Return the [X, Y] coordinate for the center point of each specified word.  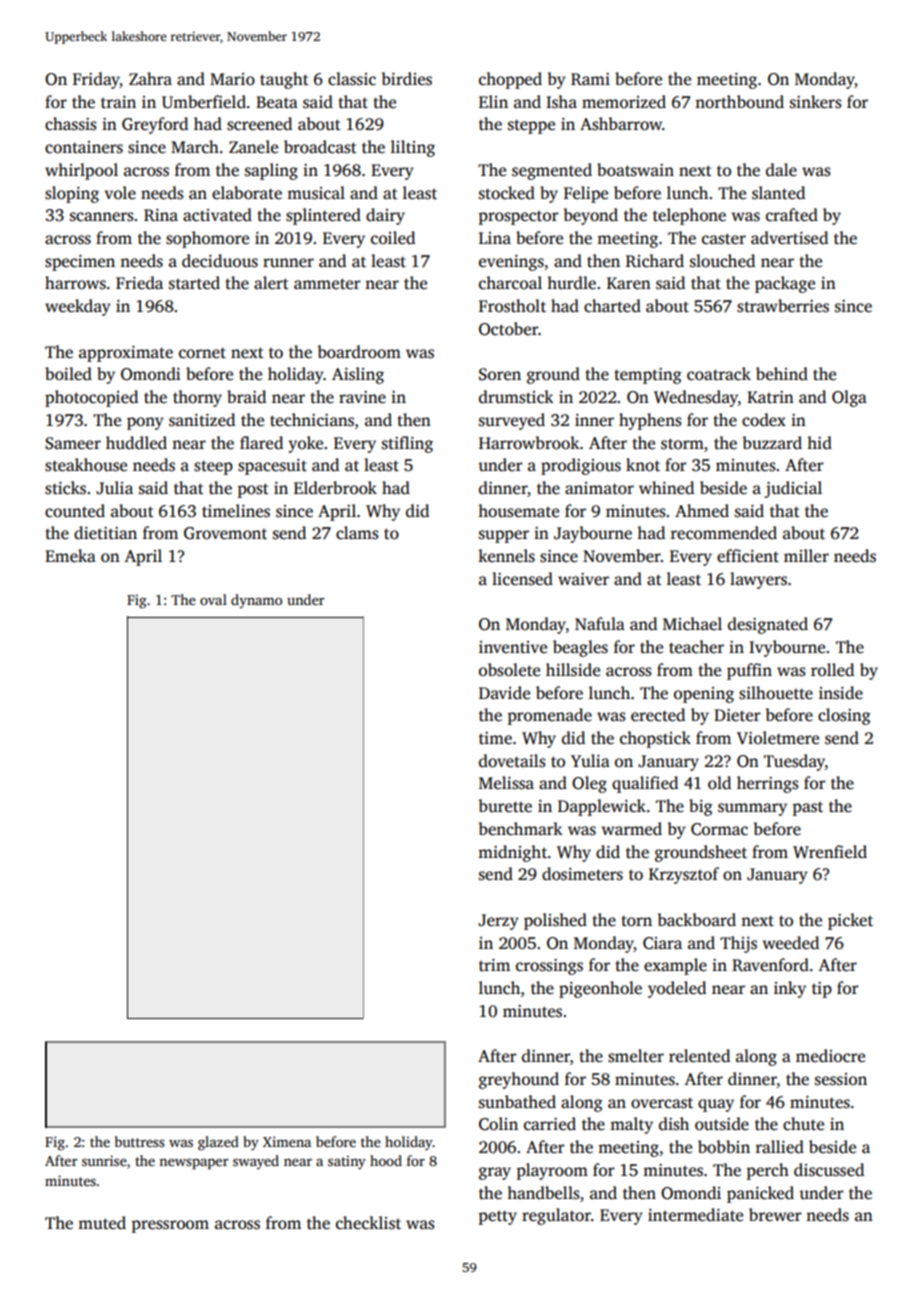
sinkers [816, 102]
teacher [696, 647]
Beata [277, 102]
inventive [513, 647]
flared [261, 442]
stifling [407, 444]
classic [352, 79]
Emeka [70, 556]
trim [494, 965]
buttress [140, 1141]
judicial [793, 489]
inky [790, 989]
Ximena [287, 1141]
